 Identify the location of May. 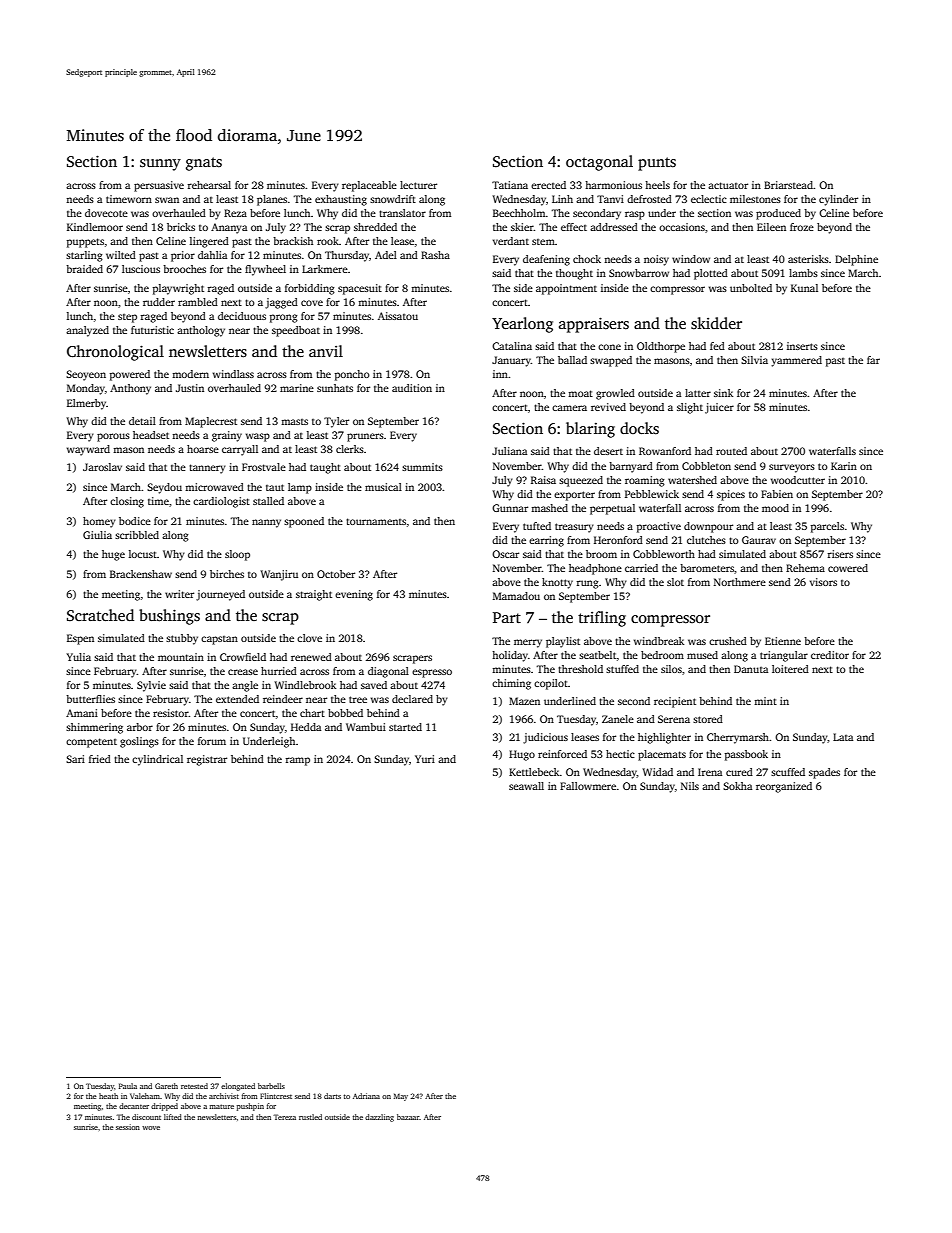
(401, 1097).
